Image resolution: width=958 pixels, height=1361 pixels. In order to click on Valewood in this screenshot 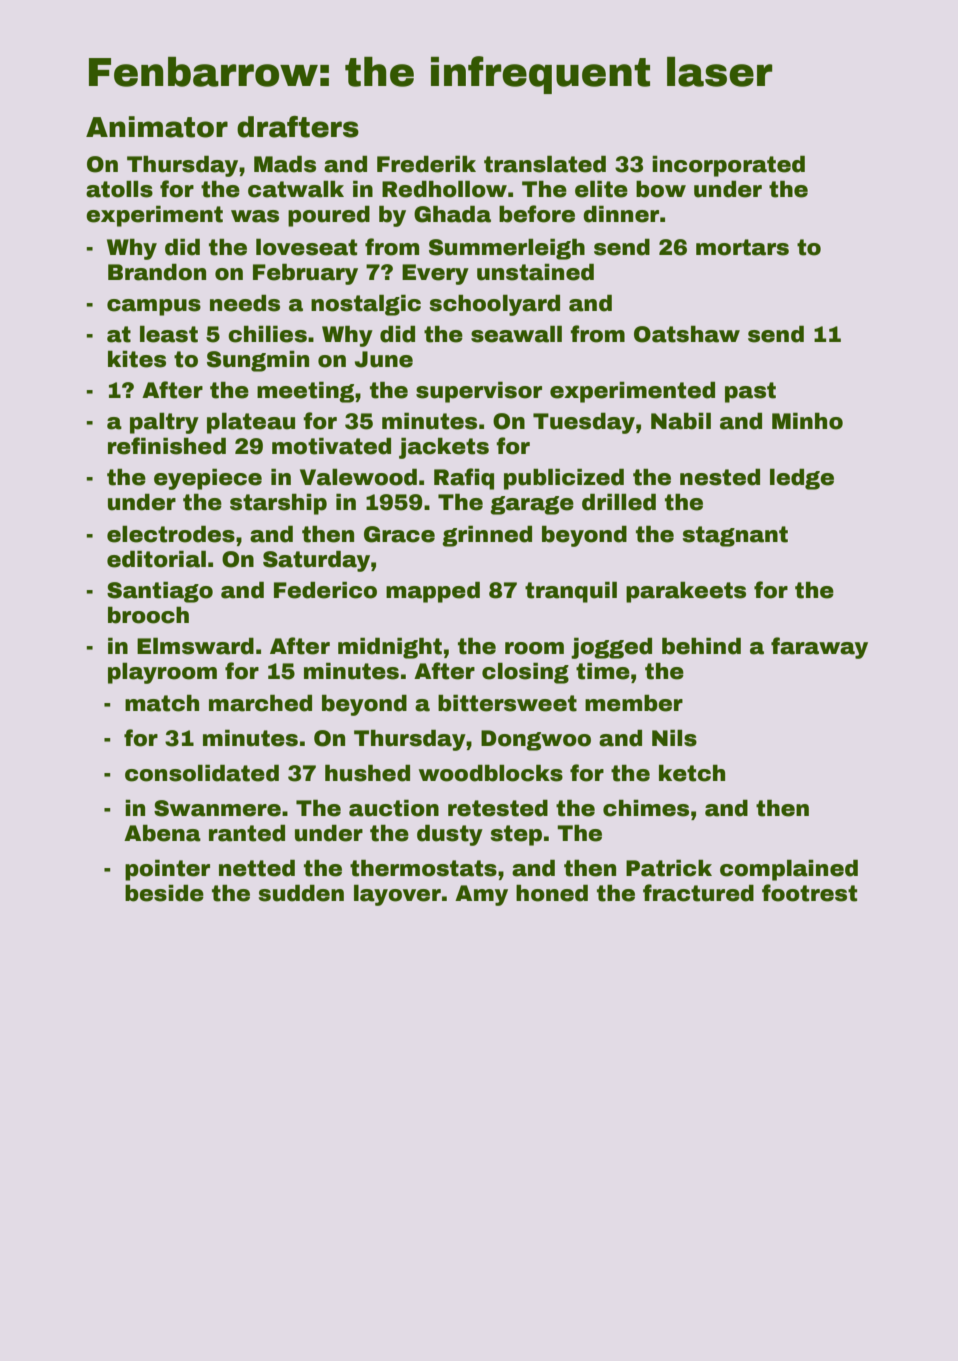, I will do `click(358, 477)`.
